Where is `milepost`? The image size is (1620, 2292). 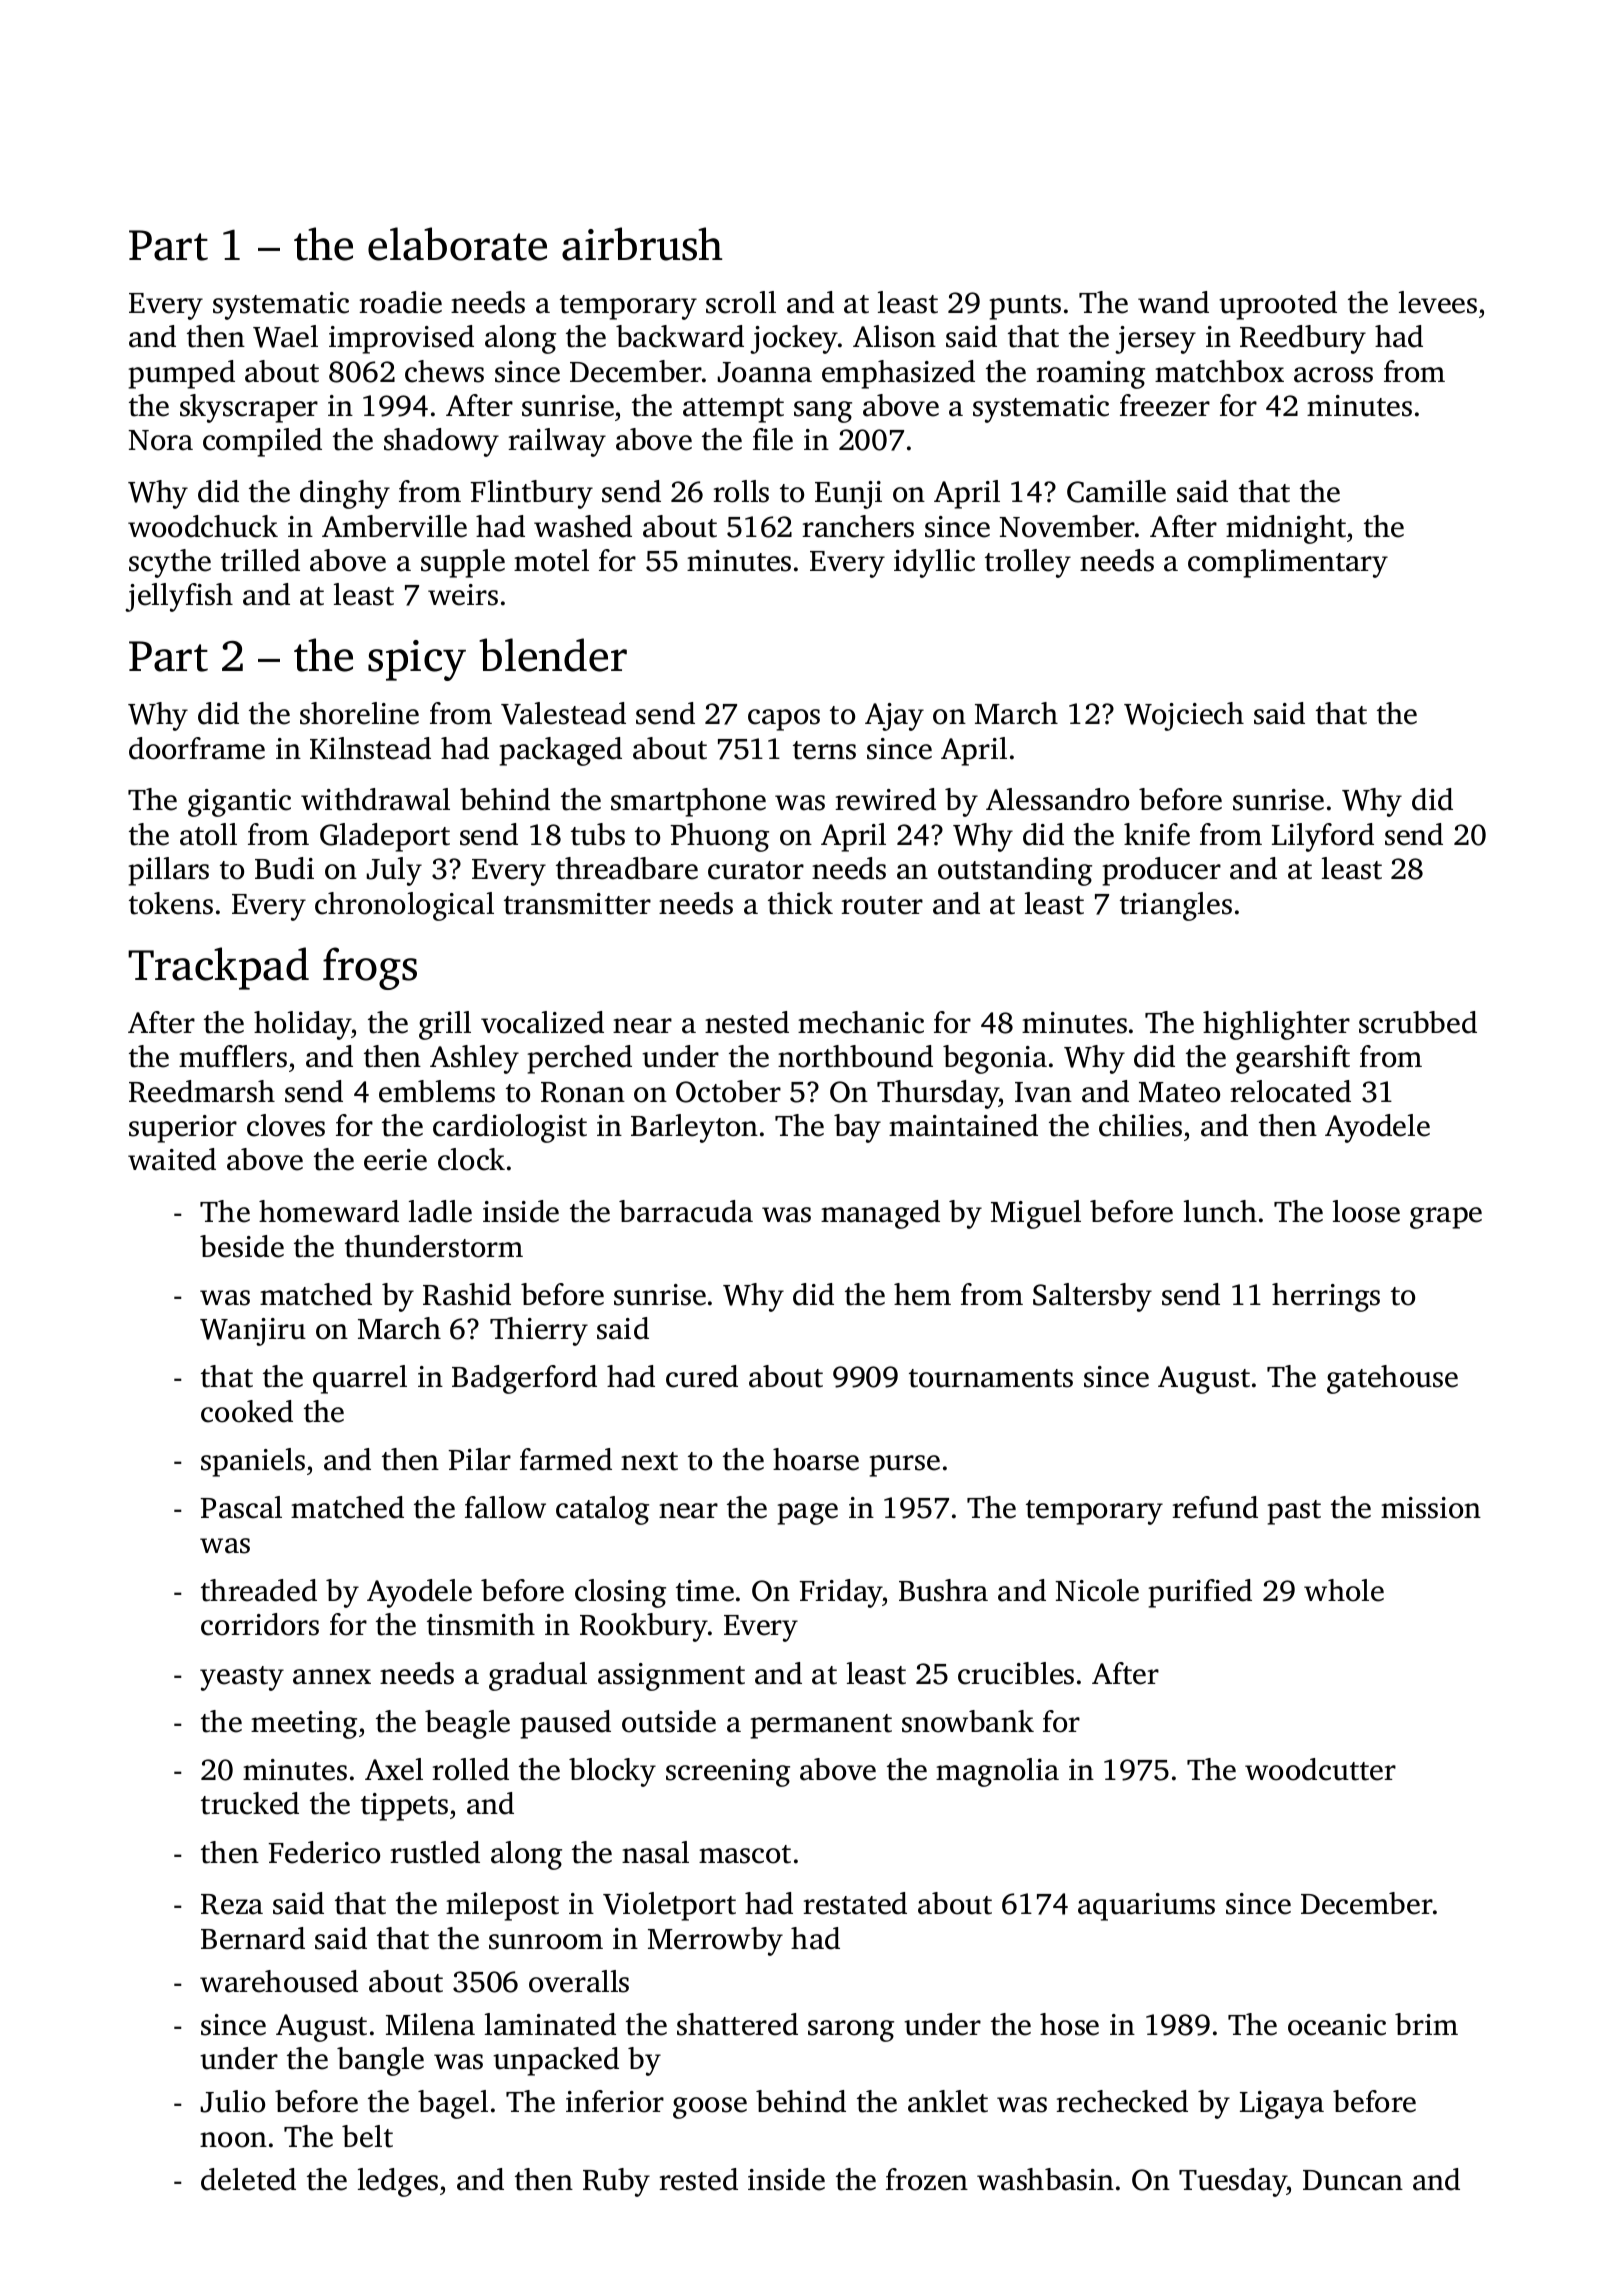
milepost is located at coordinates (502, 1906).
